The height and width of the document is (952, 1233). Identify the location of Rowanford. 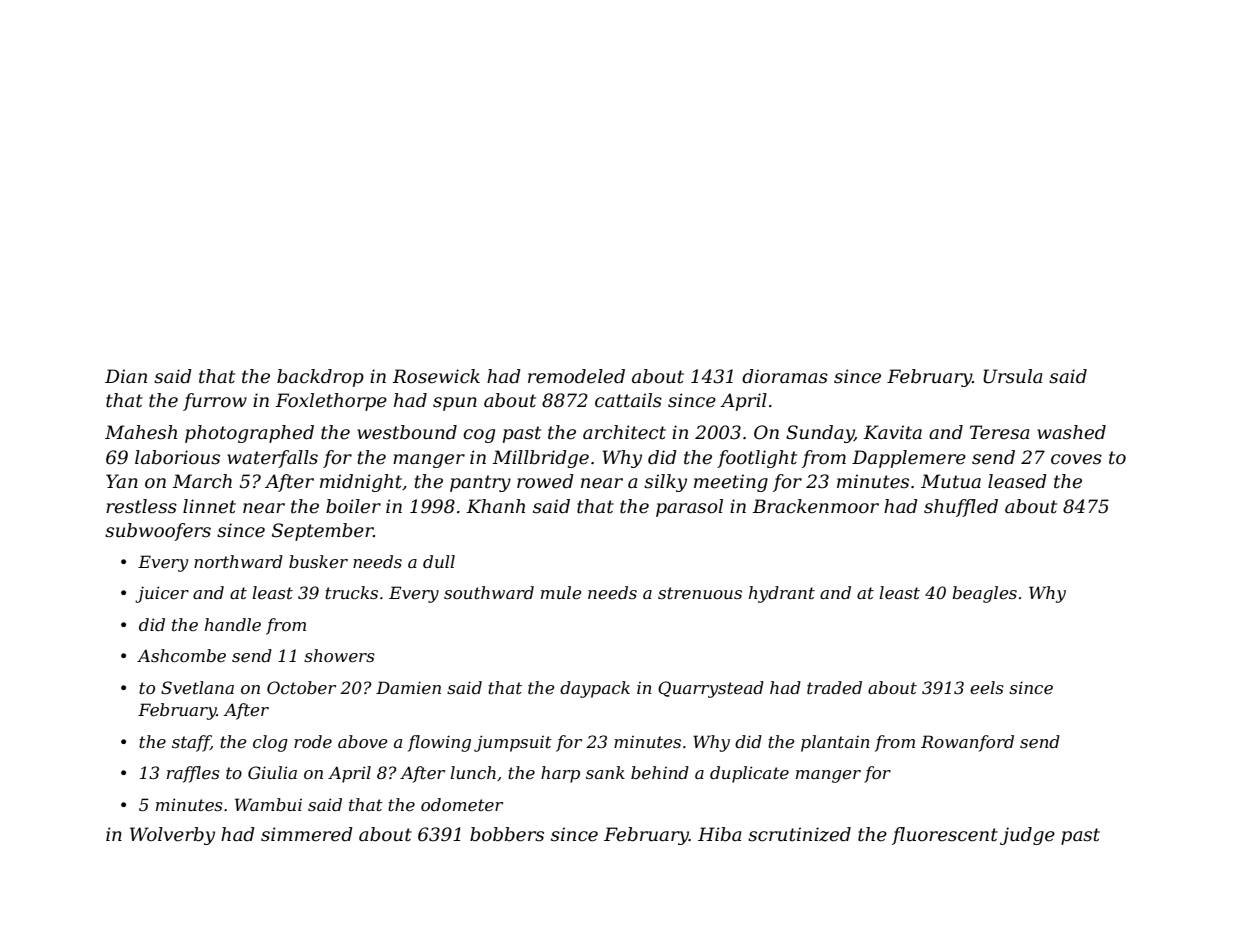
(967, 743).
